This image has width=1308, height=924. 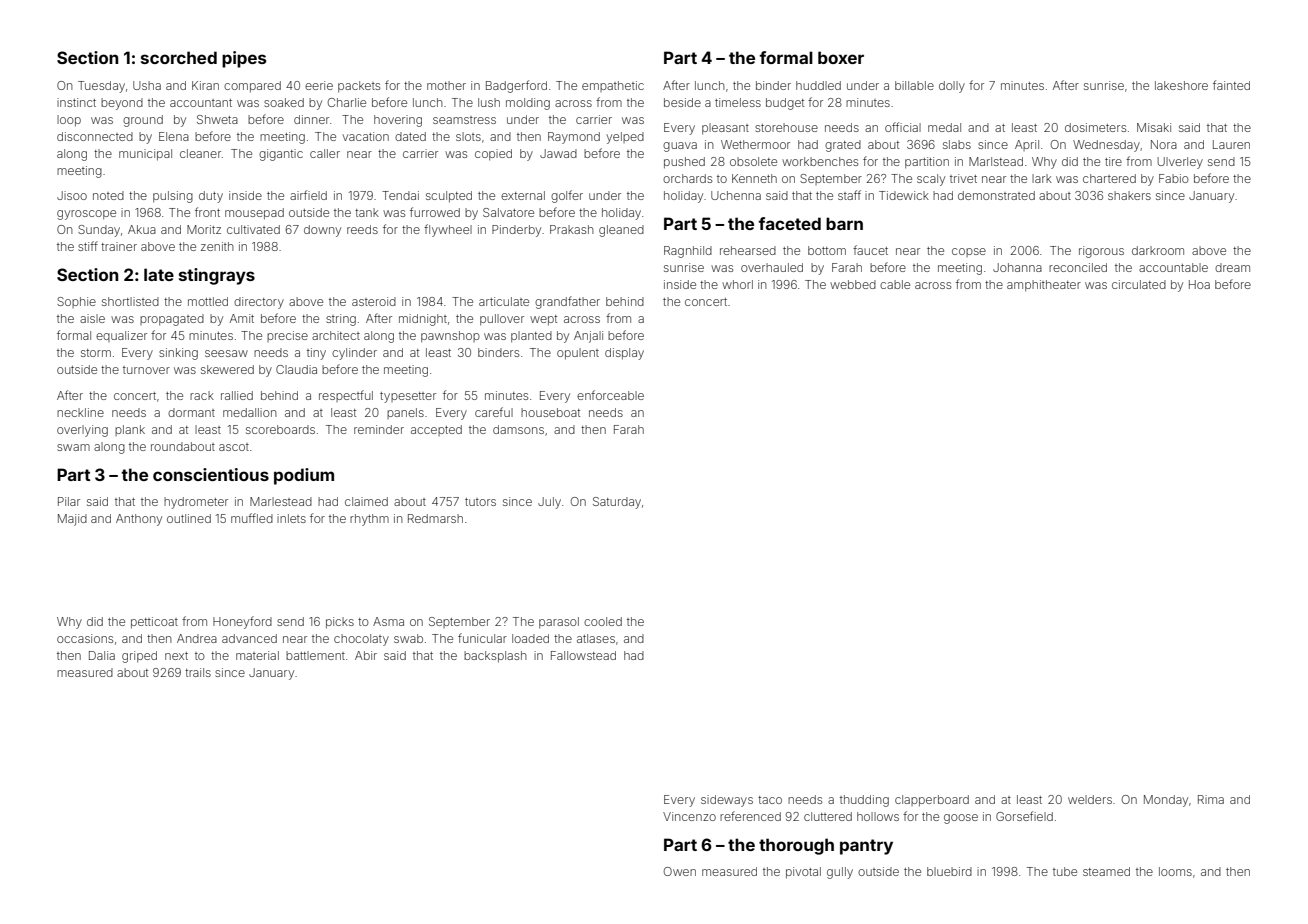 What do you see at coordinates (753, 161) in the image?
I see `obsolete` at bounding box center [753, 161].
